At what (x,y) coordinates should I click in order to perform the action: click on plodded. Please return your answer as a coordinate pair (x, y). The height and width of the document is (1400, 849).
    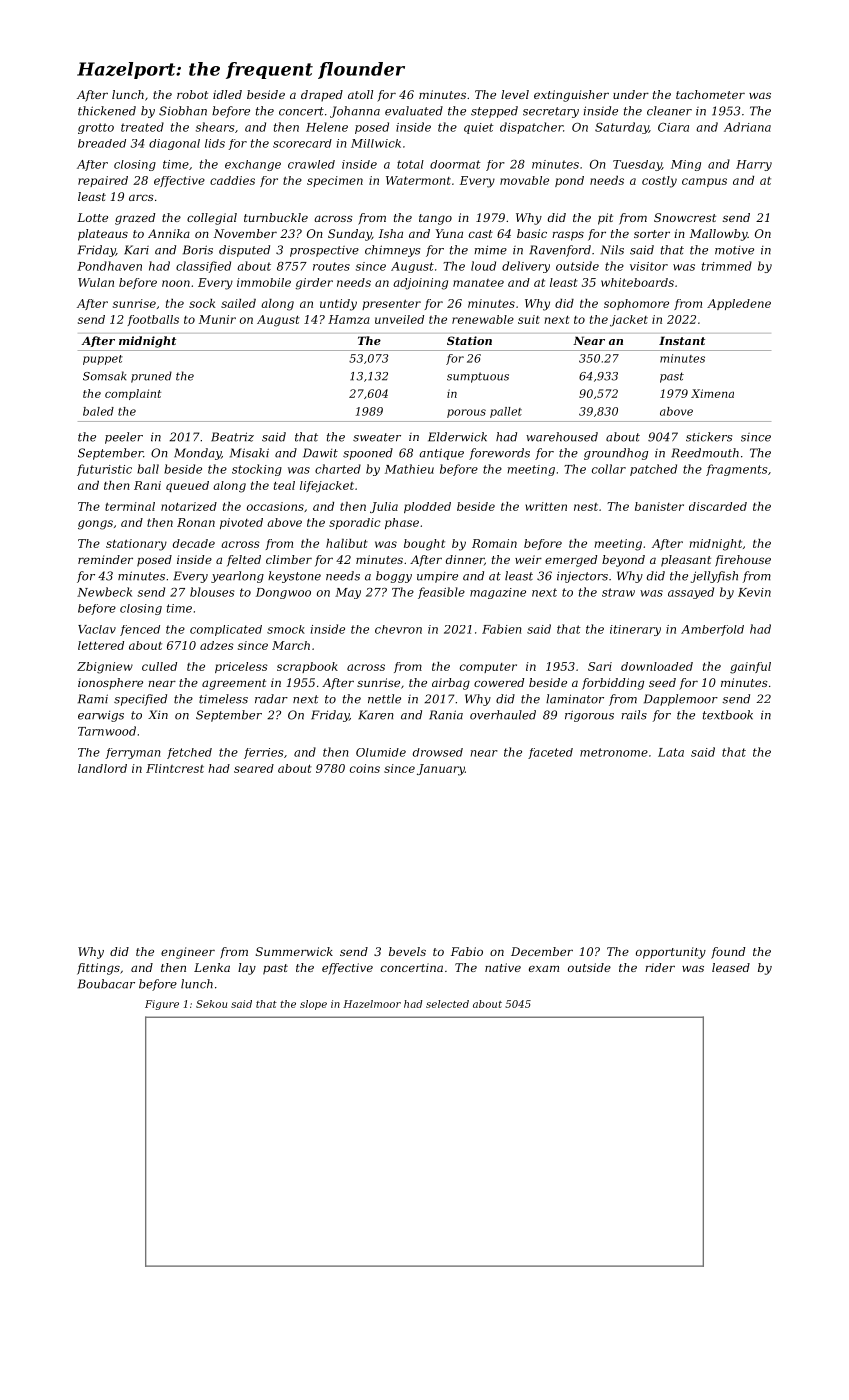
    Looking at the image, I should click on (427, 507).
